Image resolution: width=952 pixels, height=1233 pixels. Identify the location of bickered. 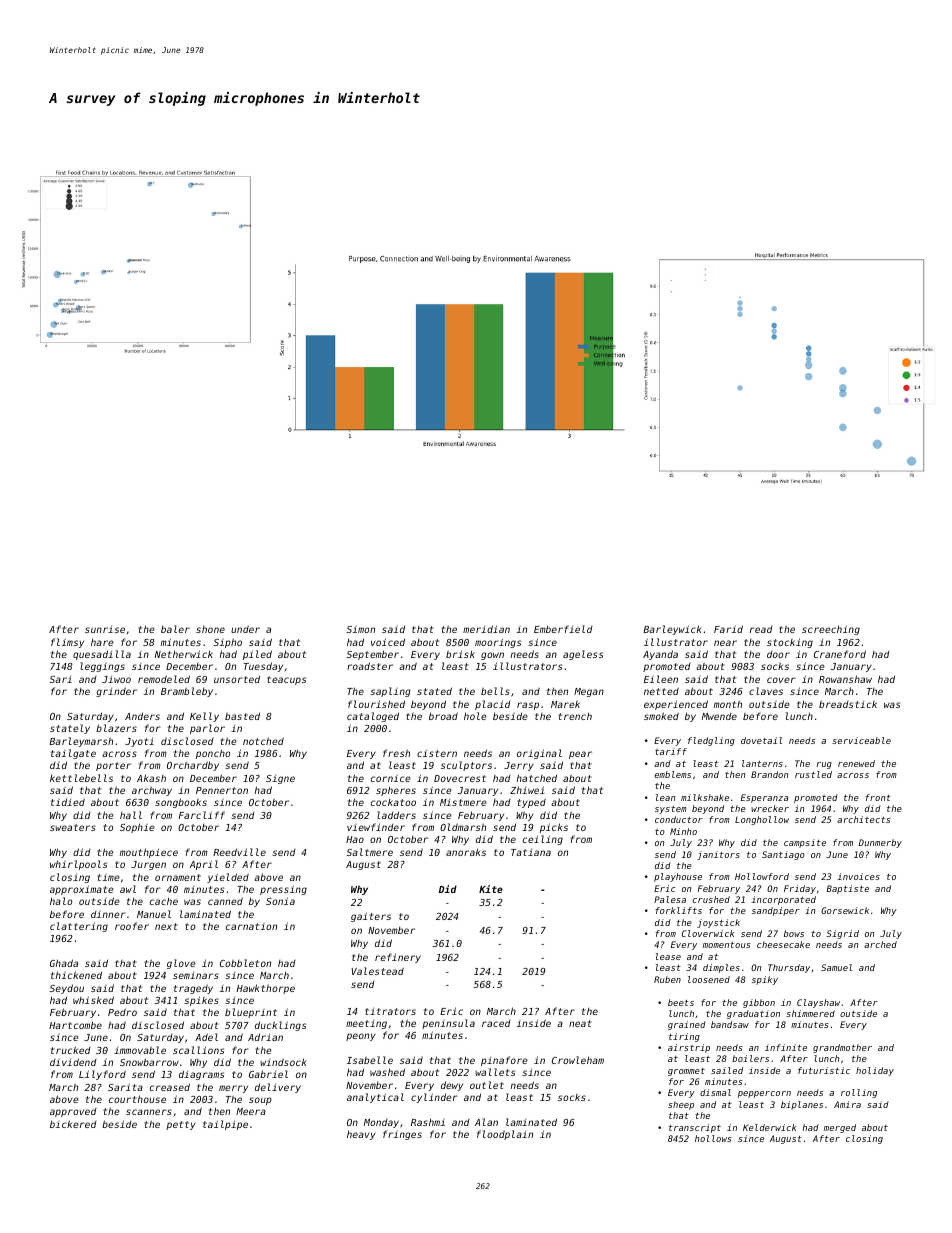
(73, 1124).
